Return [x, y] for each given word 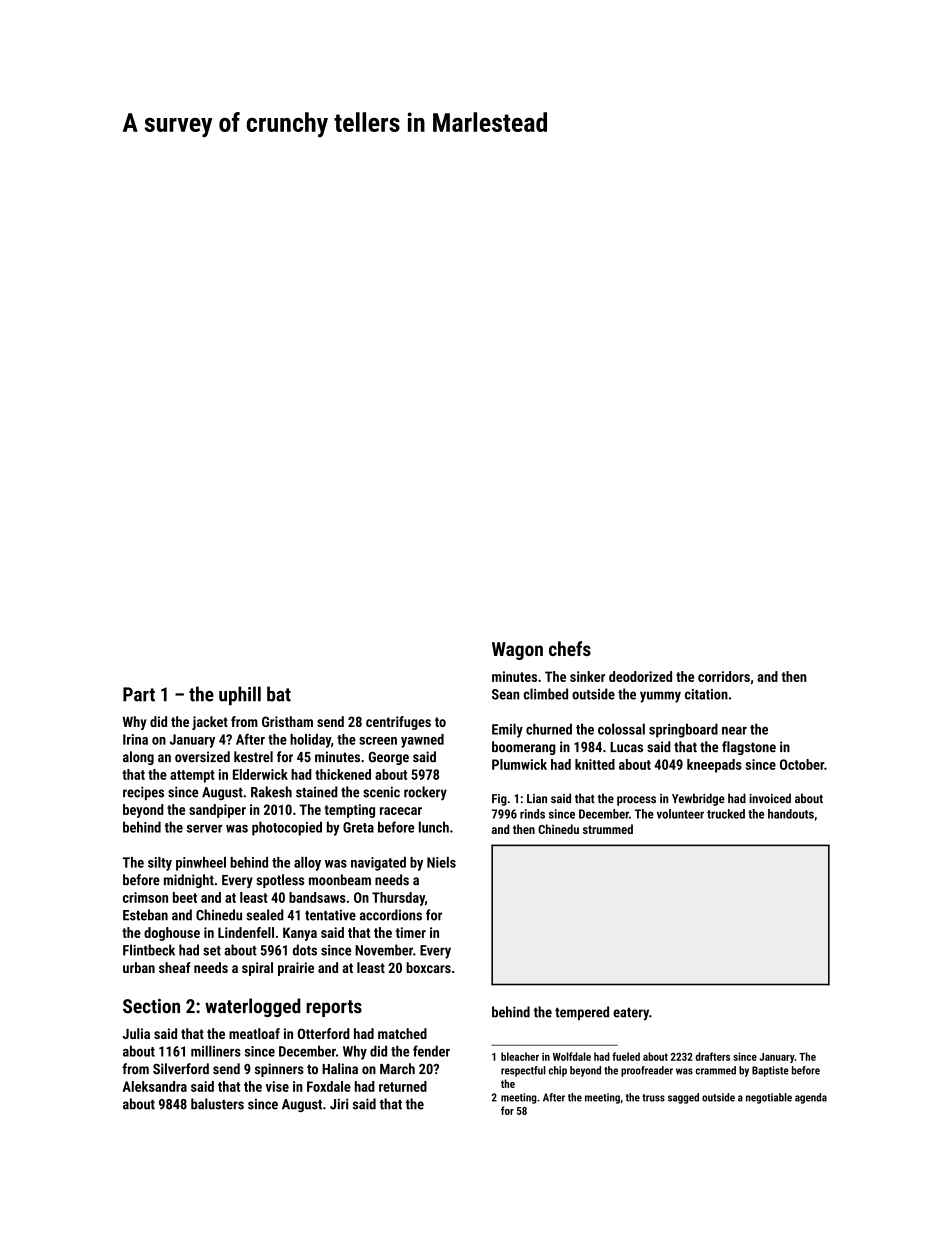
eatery [631, 1014]
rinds [532, 814]
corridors [724, 676]
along [138, 758]
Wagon [517, 651]
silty [160, 864]
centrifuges [398, 723]
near [734, 731]
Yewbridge [698, 799]
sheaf [175, 967]
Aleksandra [154, 1086]
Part [139, 694]
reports [334, 1008]
